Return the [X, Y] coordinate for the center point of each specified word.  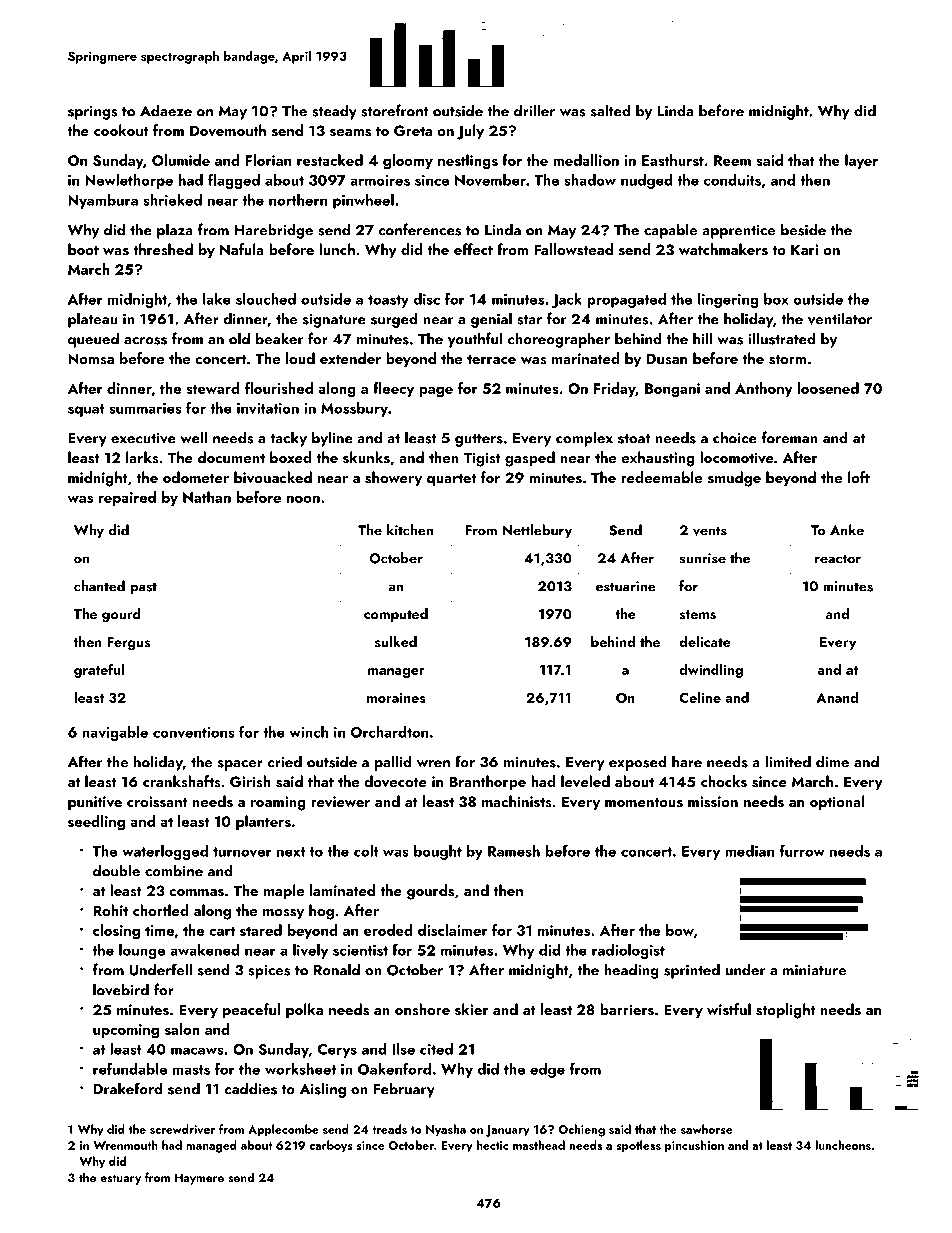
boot [83, 249]
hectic [492, 1145]
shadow [590, 180]
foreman [790, 437]
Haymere [199, 1179]
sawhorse [706, 1129]
